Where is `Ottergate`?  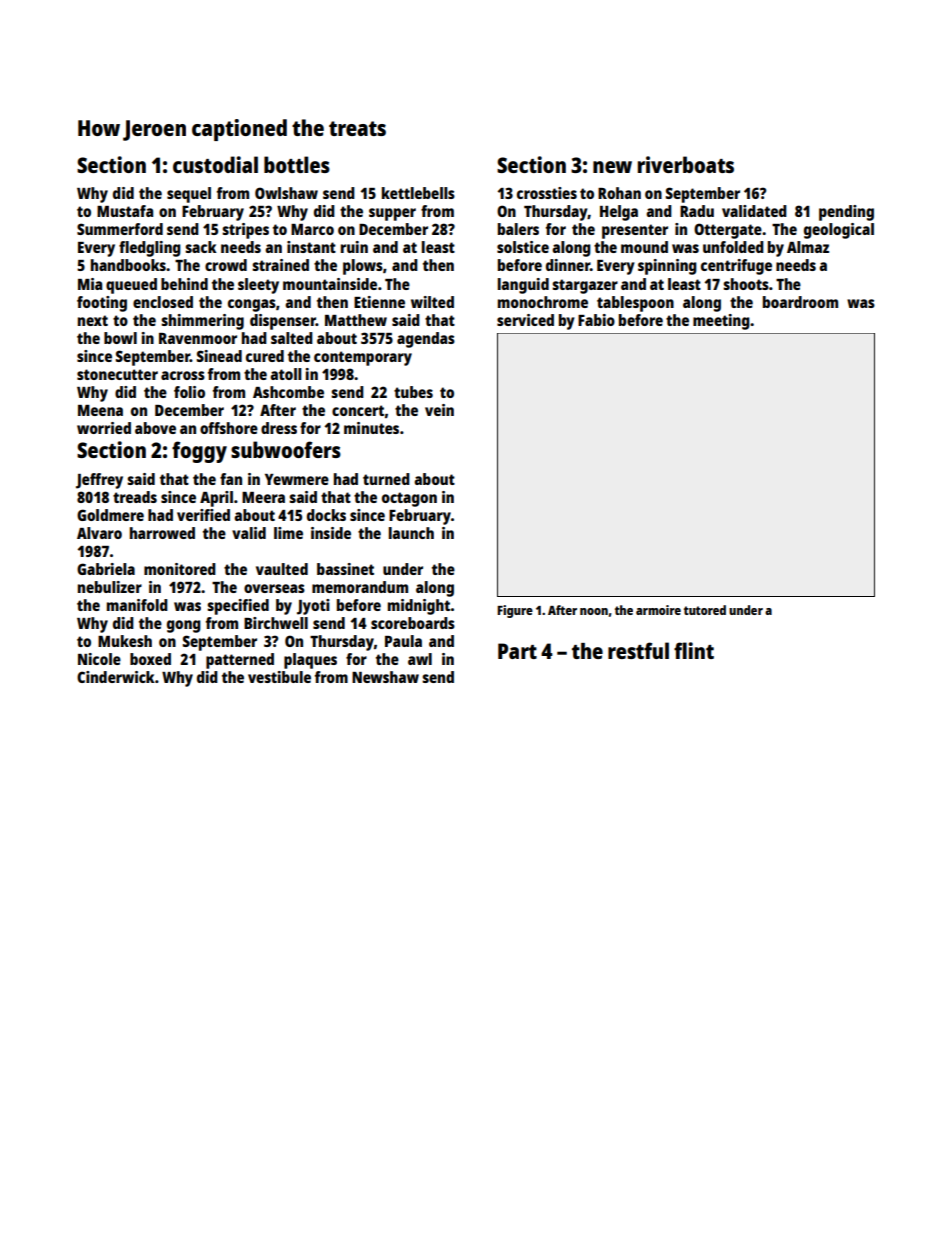
Ottergate is located at coordinates (728, 231).
